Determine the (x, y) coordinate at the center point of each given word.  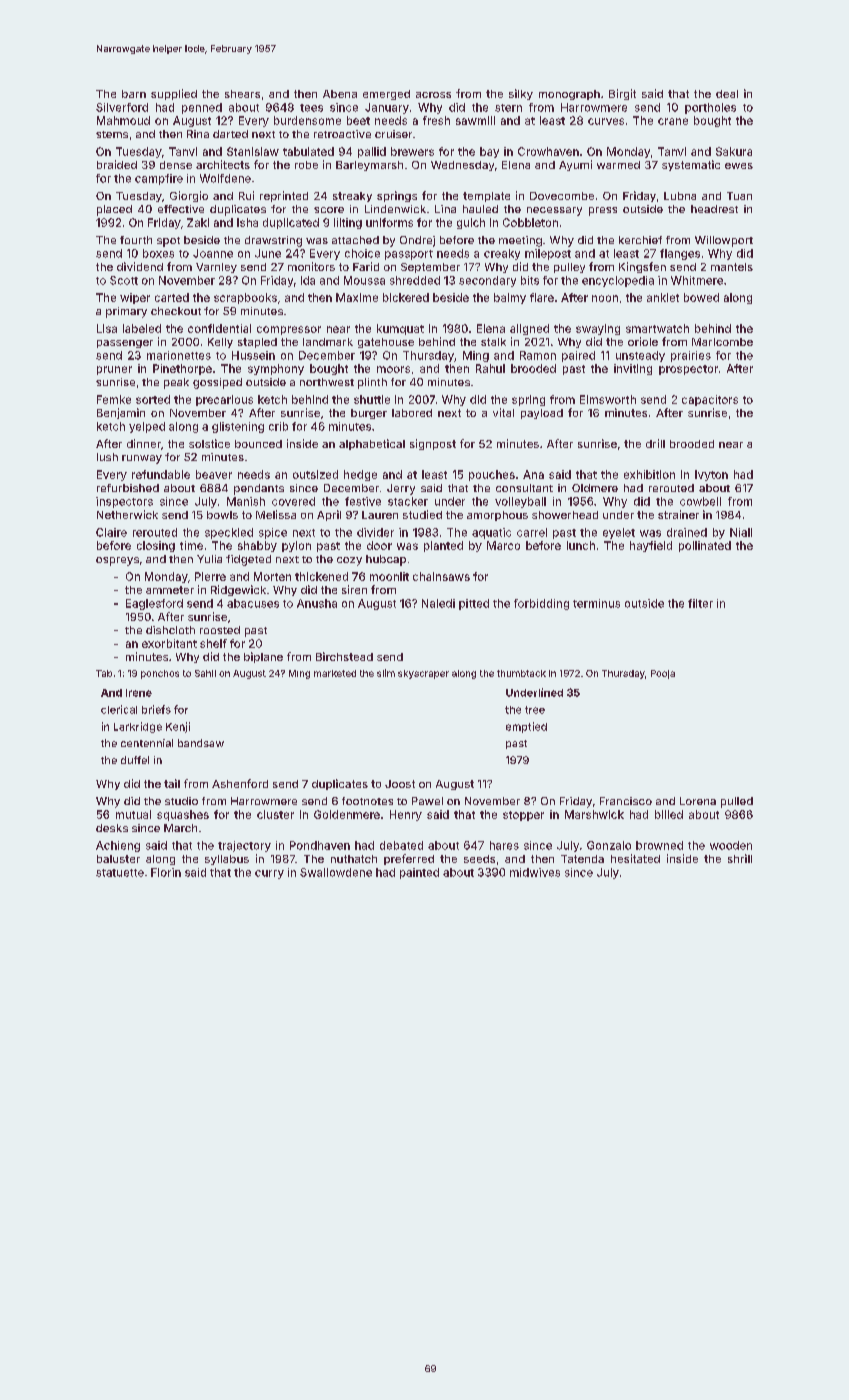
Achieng (118, 846)
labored (412, 413)
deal (727, 94)
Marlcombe (722, 342)
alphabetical (372, 444)
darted (230, 134)
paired (578, 356)
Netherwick (127, 514)
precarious (224, 400)
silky (521, 94)
